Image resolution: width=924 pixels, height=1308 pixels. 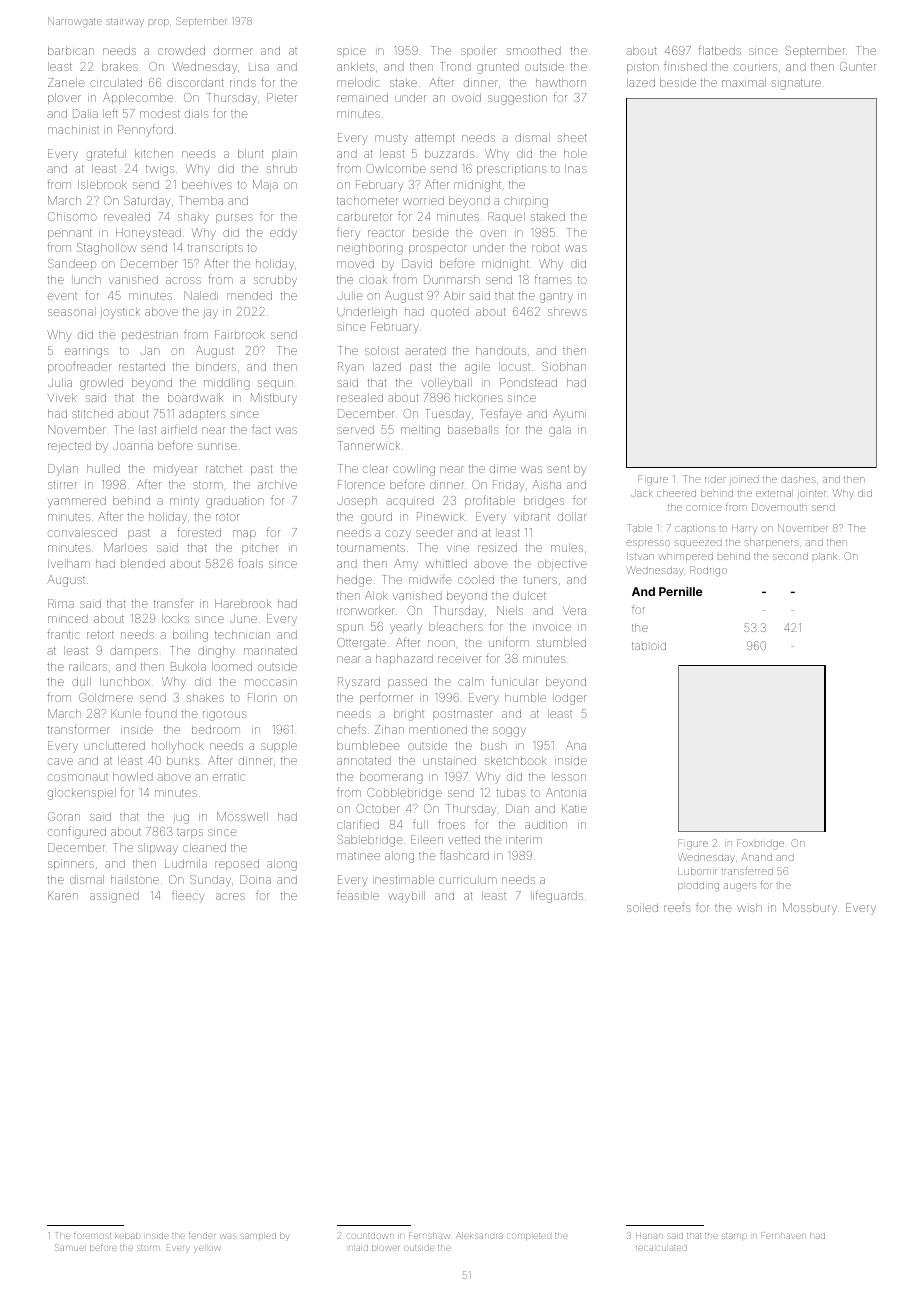 What do you see at coordinates (243, 603) in the document?
I see `Harebrook` at bounding box center [243, 603].
